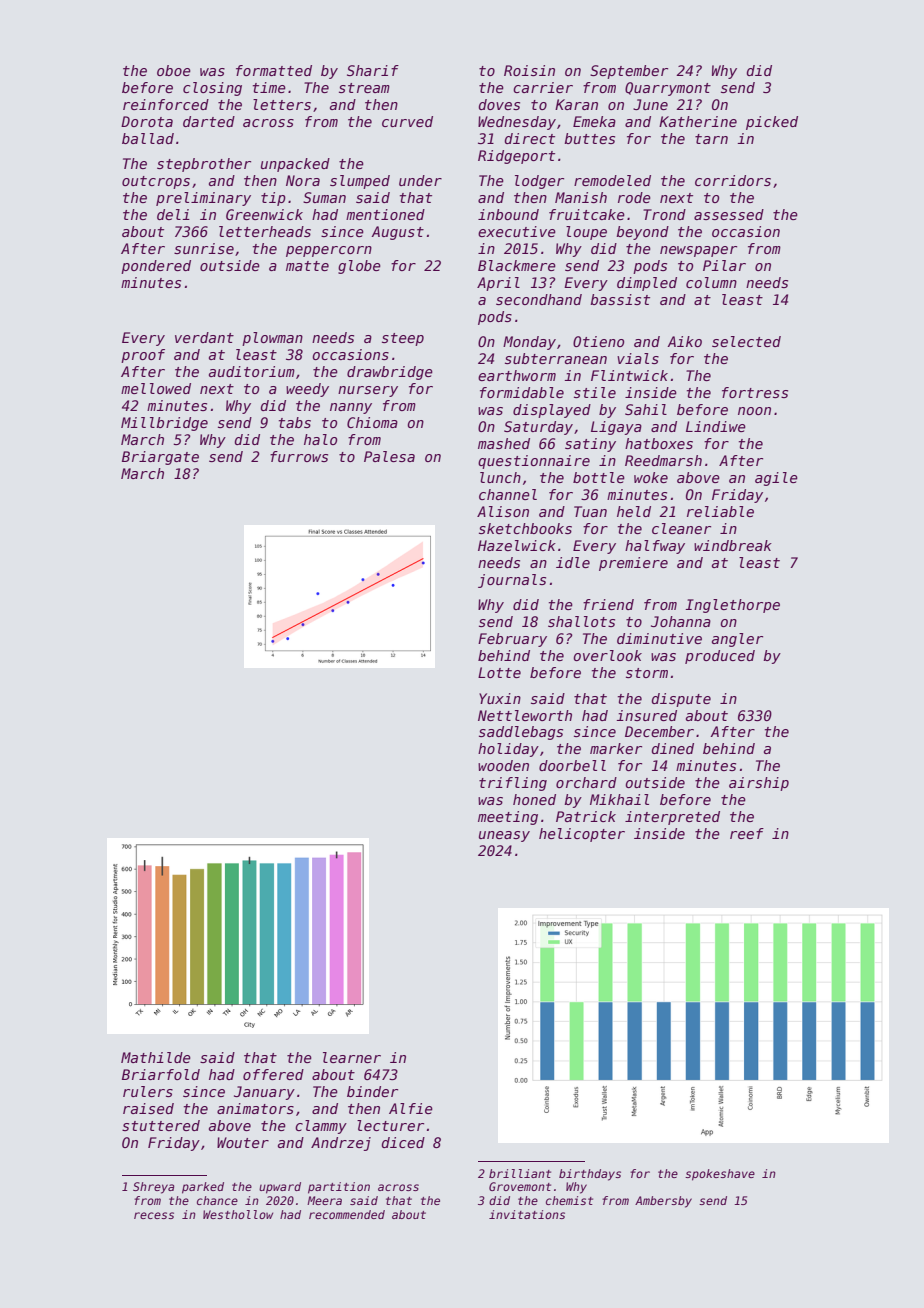 Image resolution: width=924 pixels, height=1308 pixels. I want to click on Pilar, so click(724, 265).
